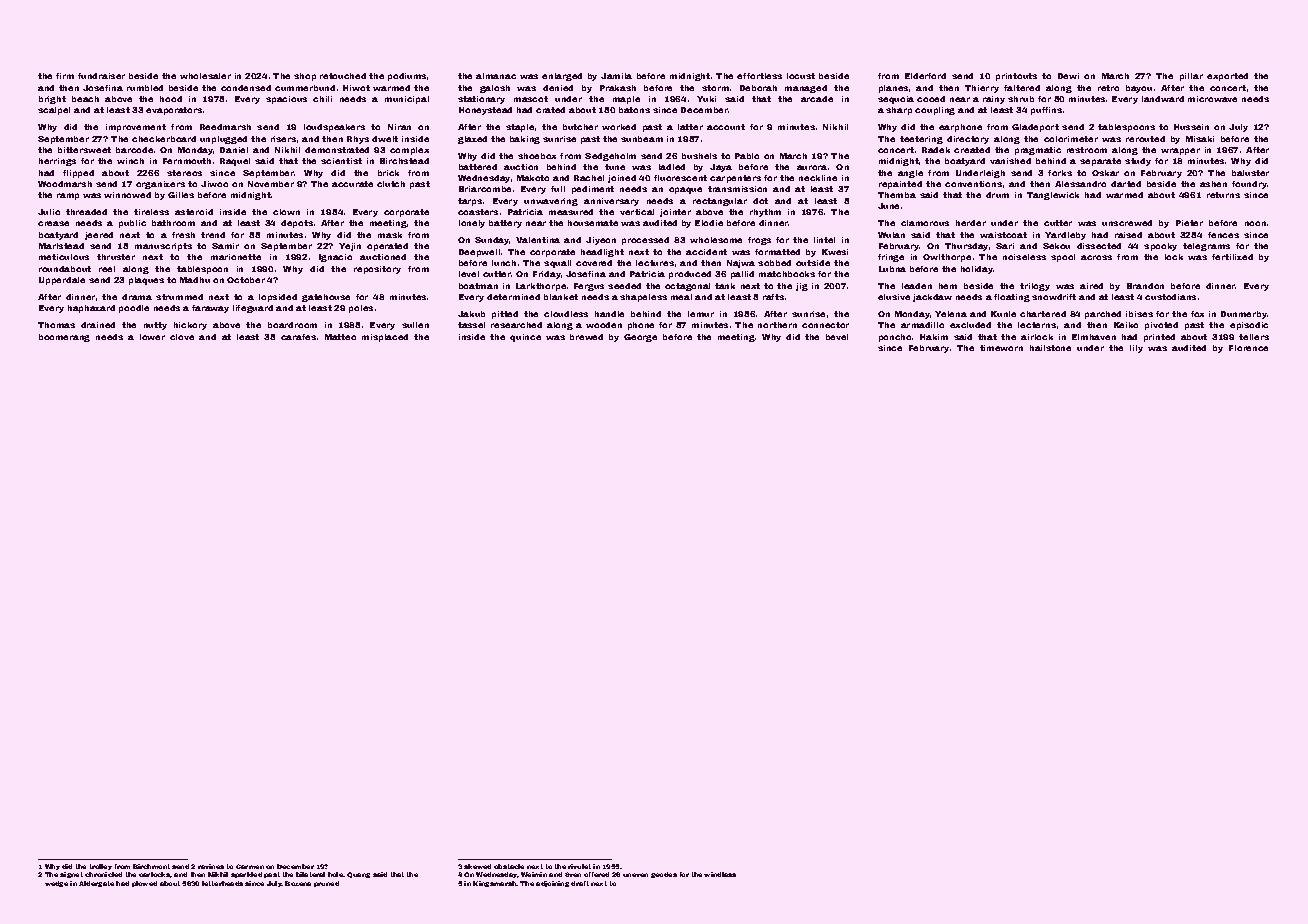 The width and height of the image is (1308, 924). I want to click on George, so click(640, 338).
